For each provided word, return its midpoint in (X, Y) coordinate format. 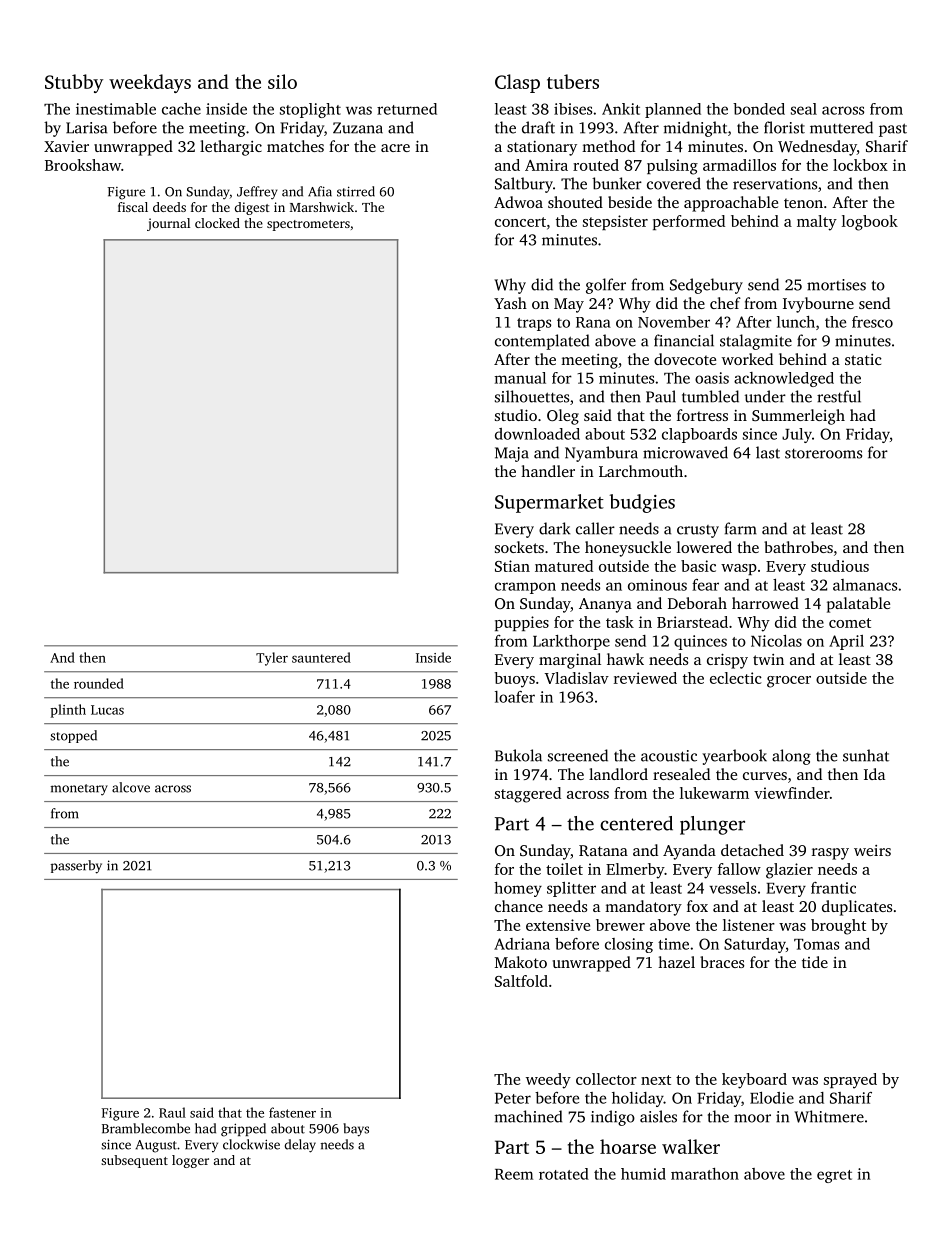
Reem (514, 1174)
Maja (512, 454)
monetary (79, 790)
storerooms (823, 454)
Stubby (74, 83)
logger (190, 1161)
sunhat (866, 755)
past (893, 130)
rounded (99, 683)
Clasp (517, 83)
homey (518, 889)
